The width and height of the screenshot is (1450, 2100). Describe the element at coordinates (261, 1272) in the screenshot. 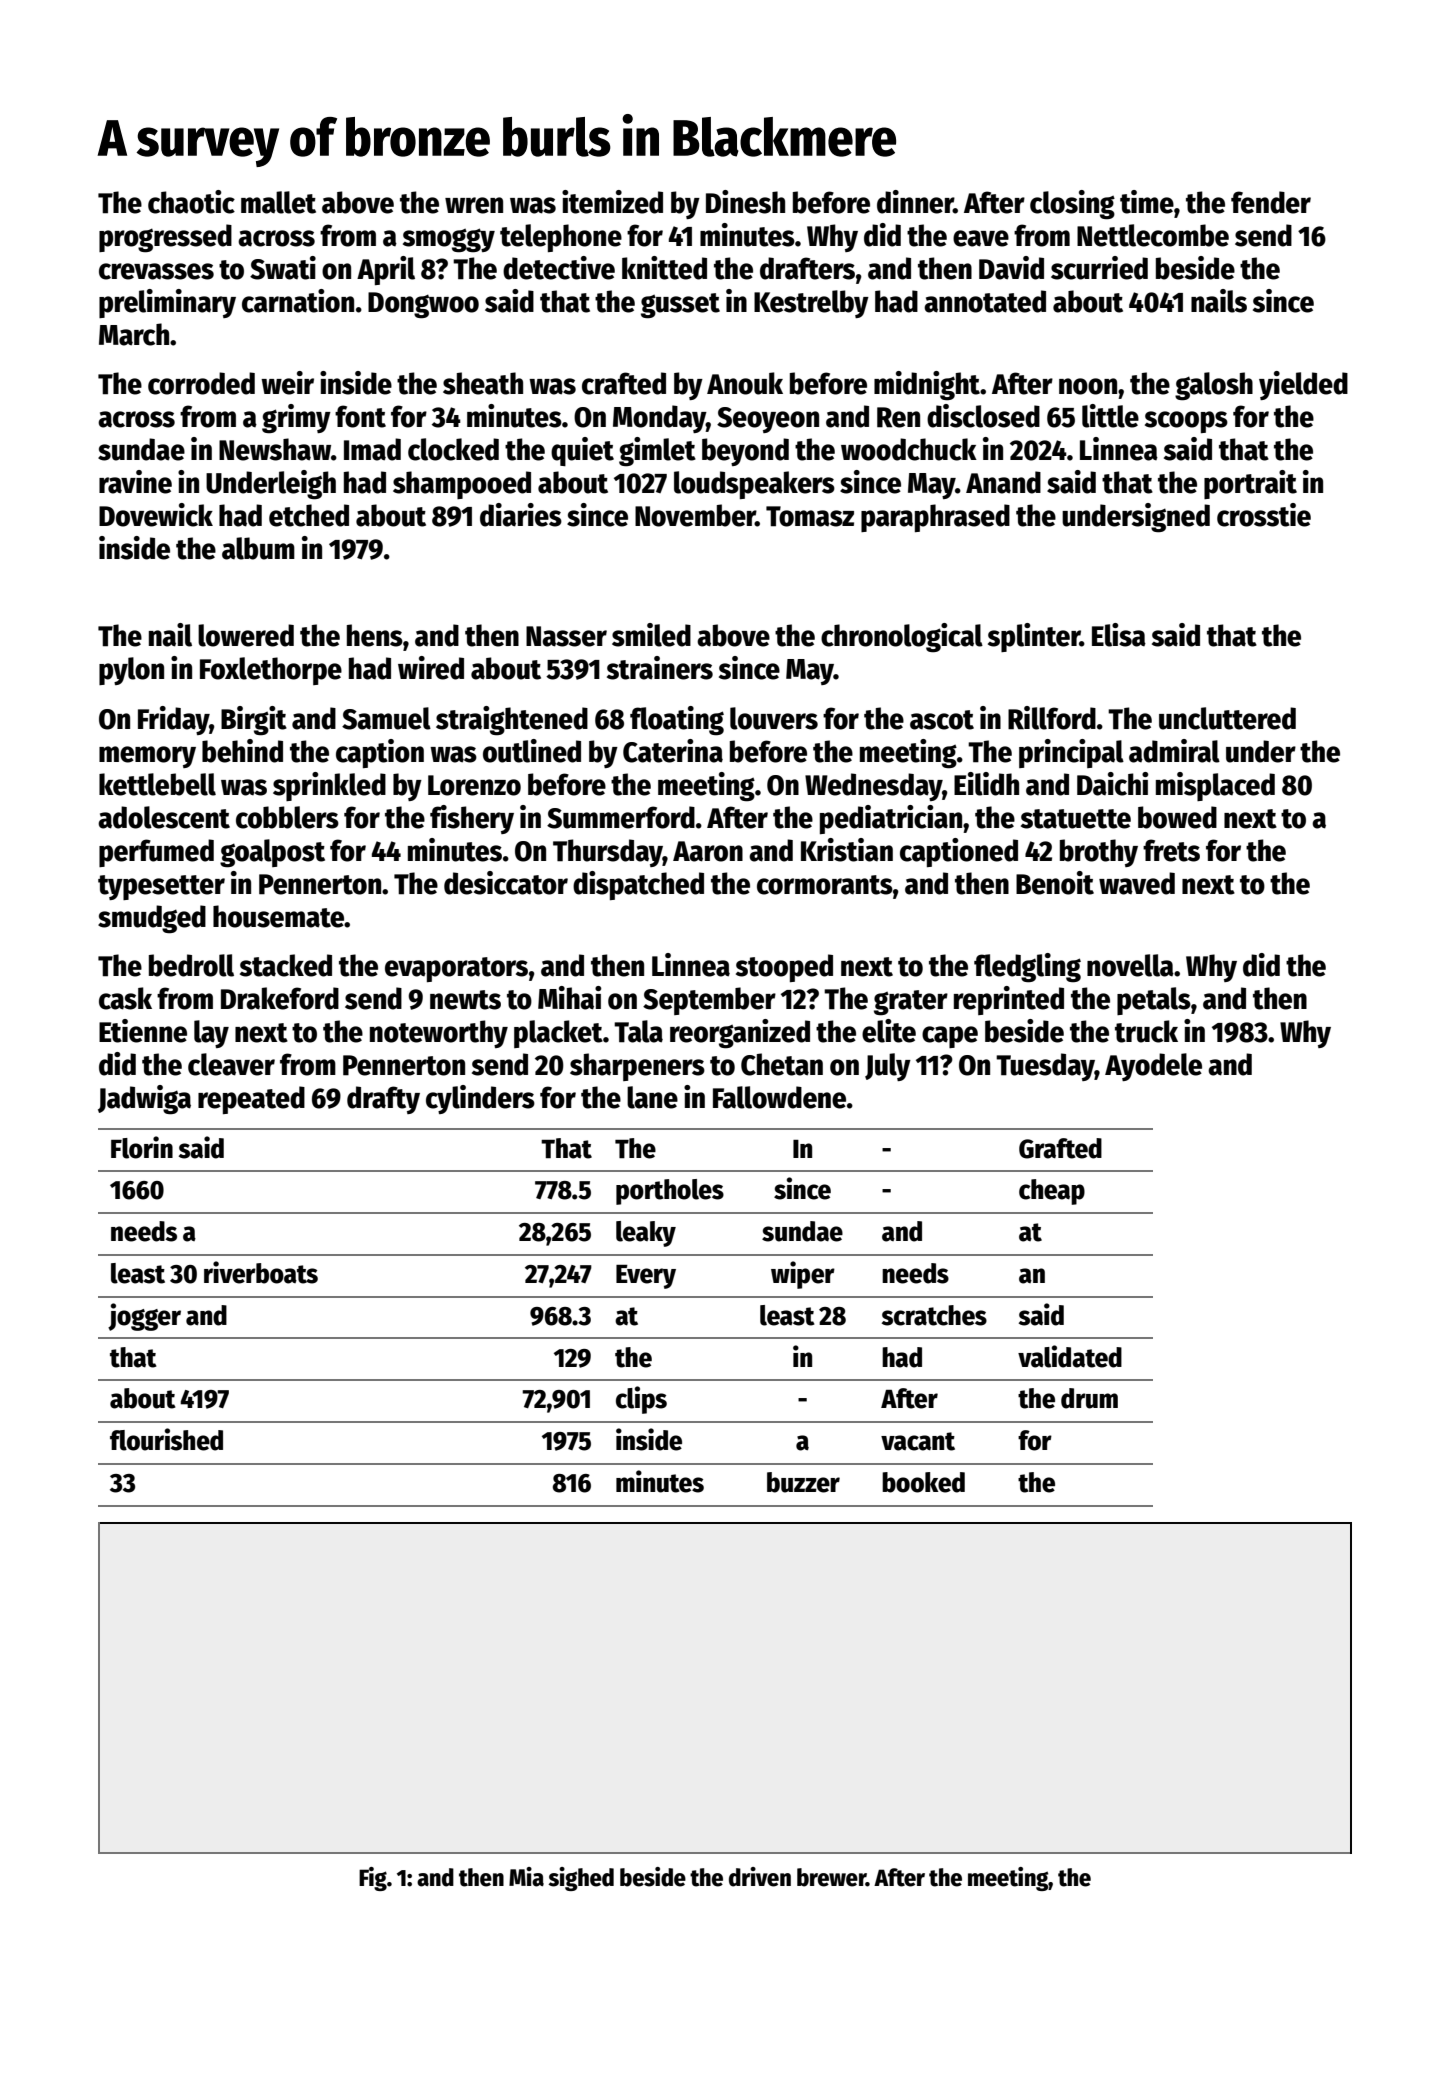

I see `riverboats` at that location.
